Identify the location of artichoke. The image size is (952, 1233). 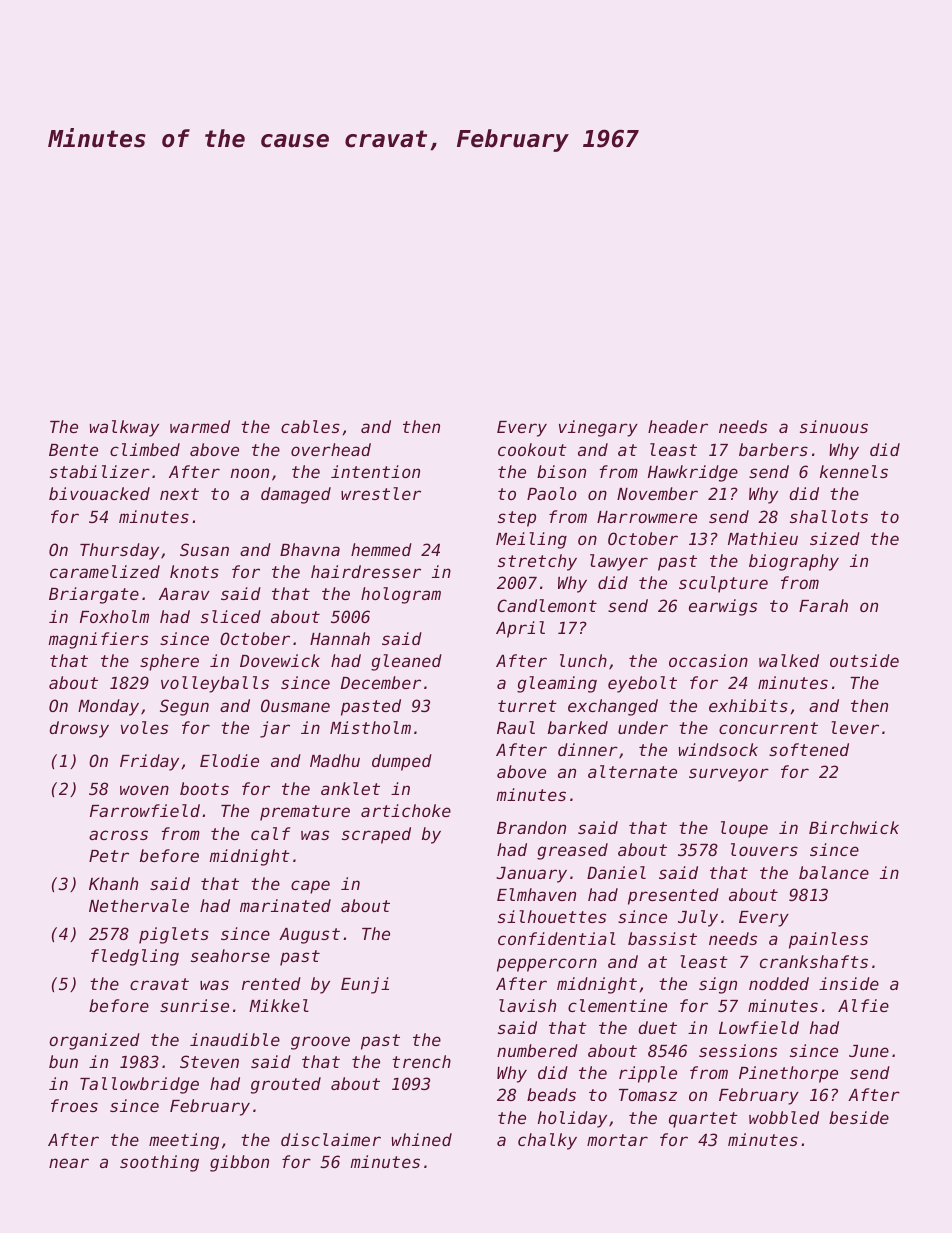
(406, 810).
